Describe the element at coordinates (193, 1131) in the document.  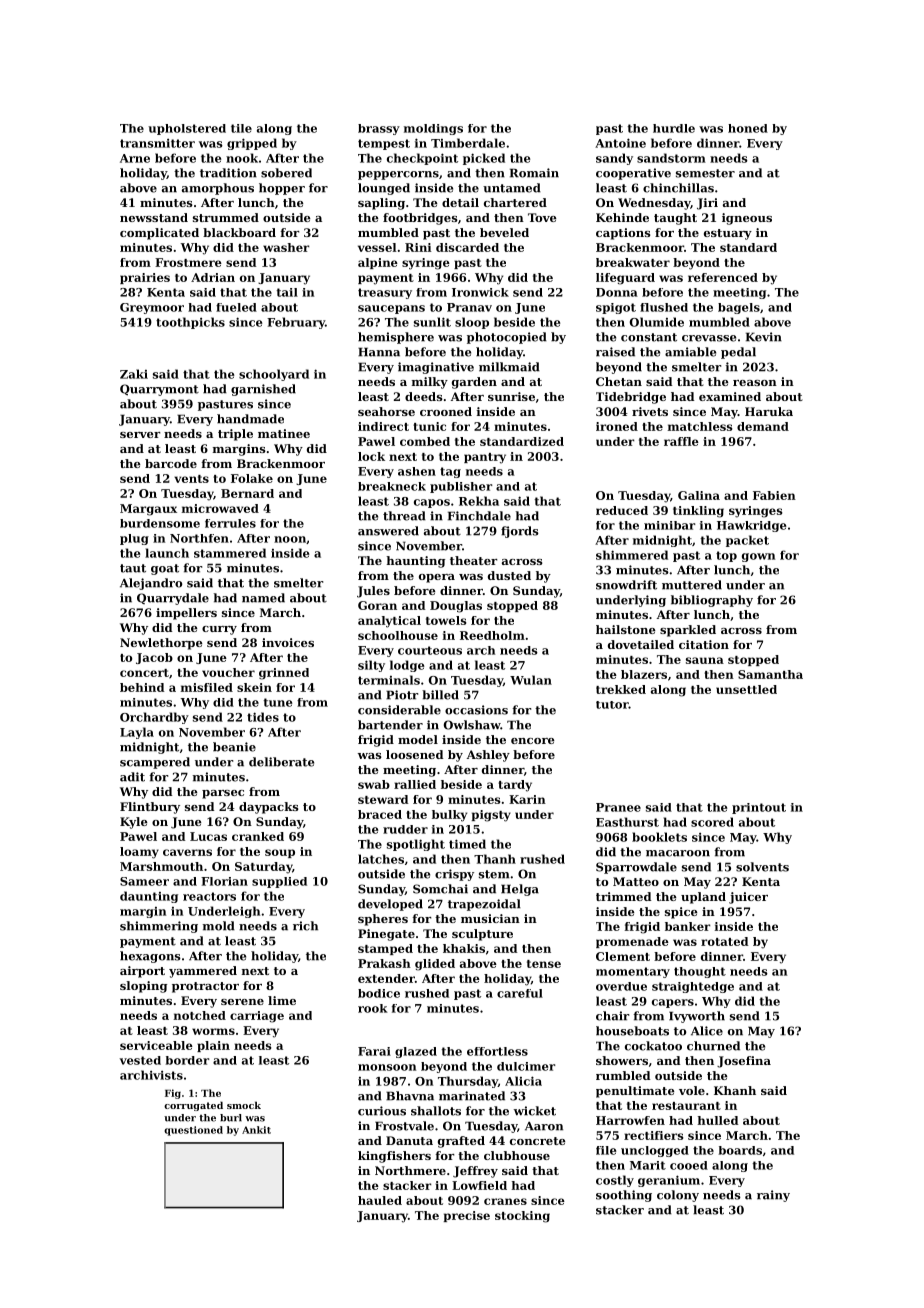
I see `questioned` at that location.
